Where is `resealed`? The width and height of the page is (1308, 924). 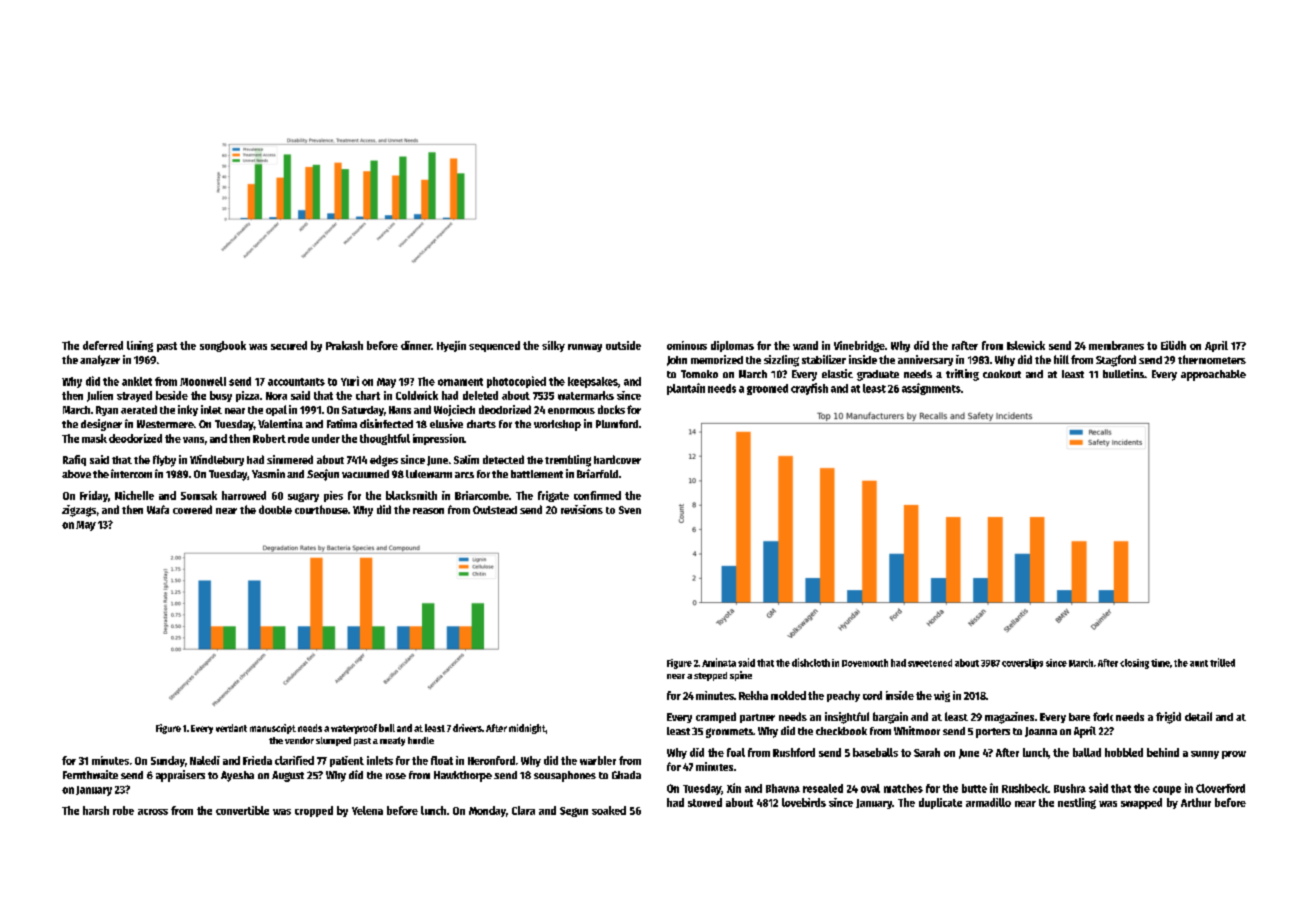
resealed is located at coordinates (823, 788).
